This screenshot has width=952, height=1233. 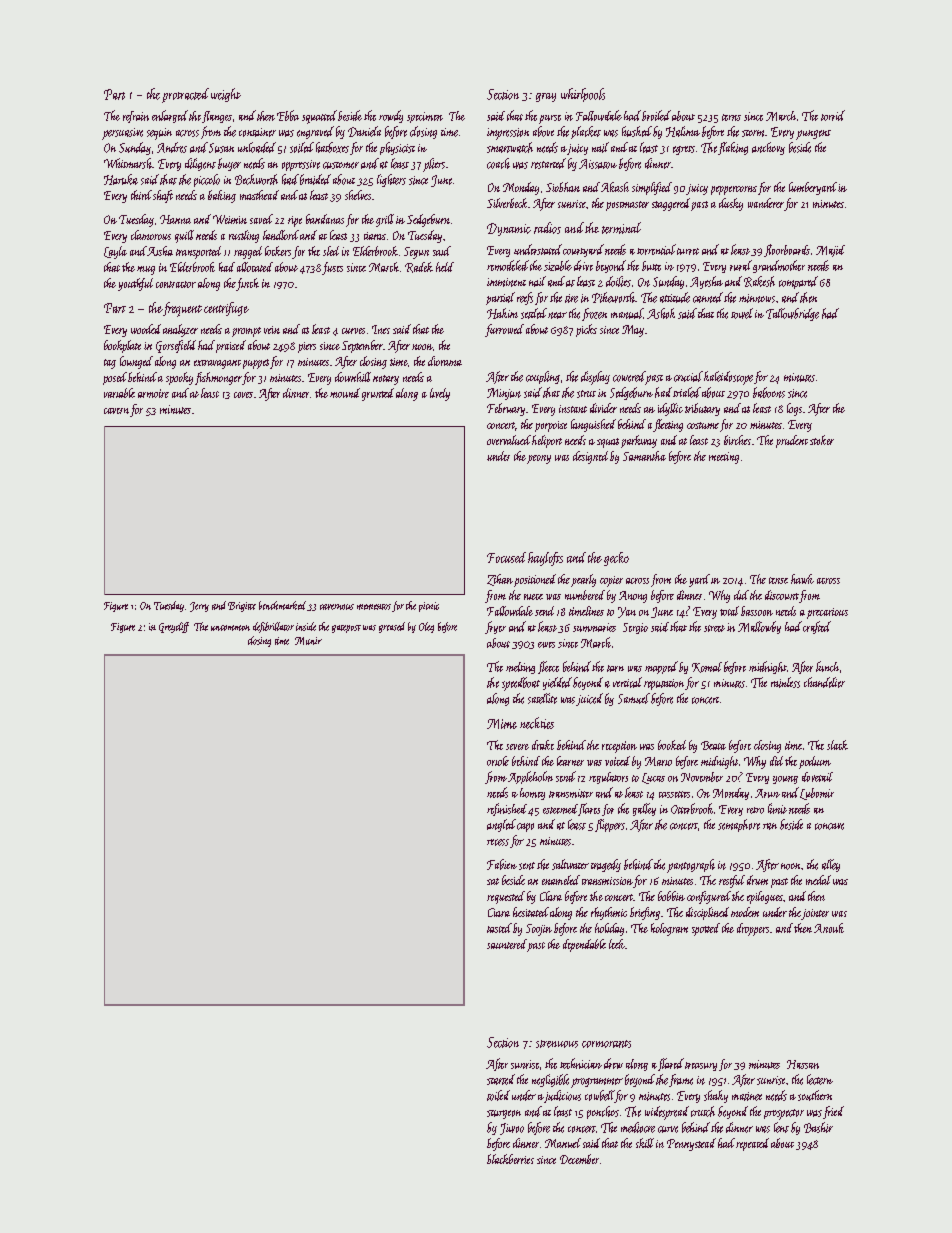 What do you see at coordinates (728, 378) in the screenshot?
I see `kaleidoscope` at bounding box center [728, 378].
